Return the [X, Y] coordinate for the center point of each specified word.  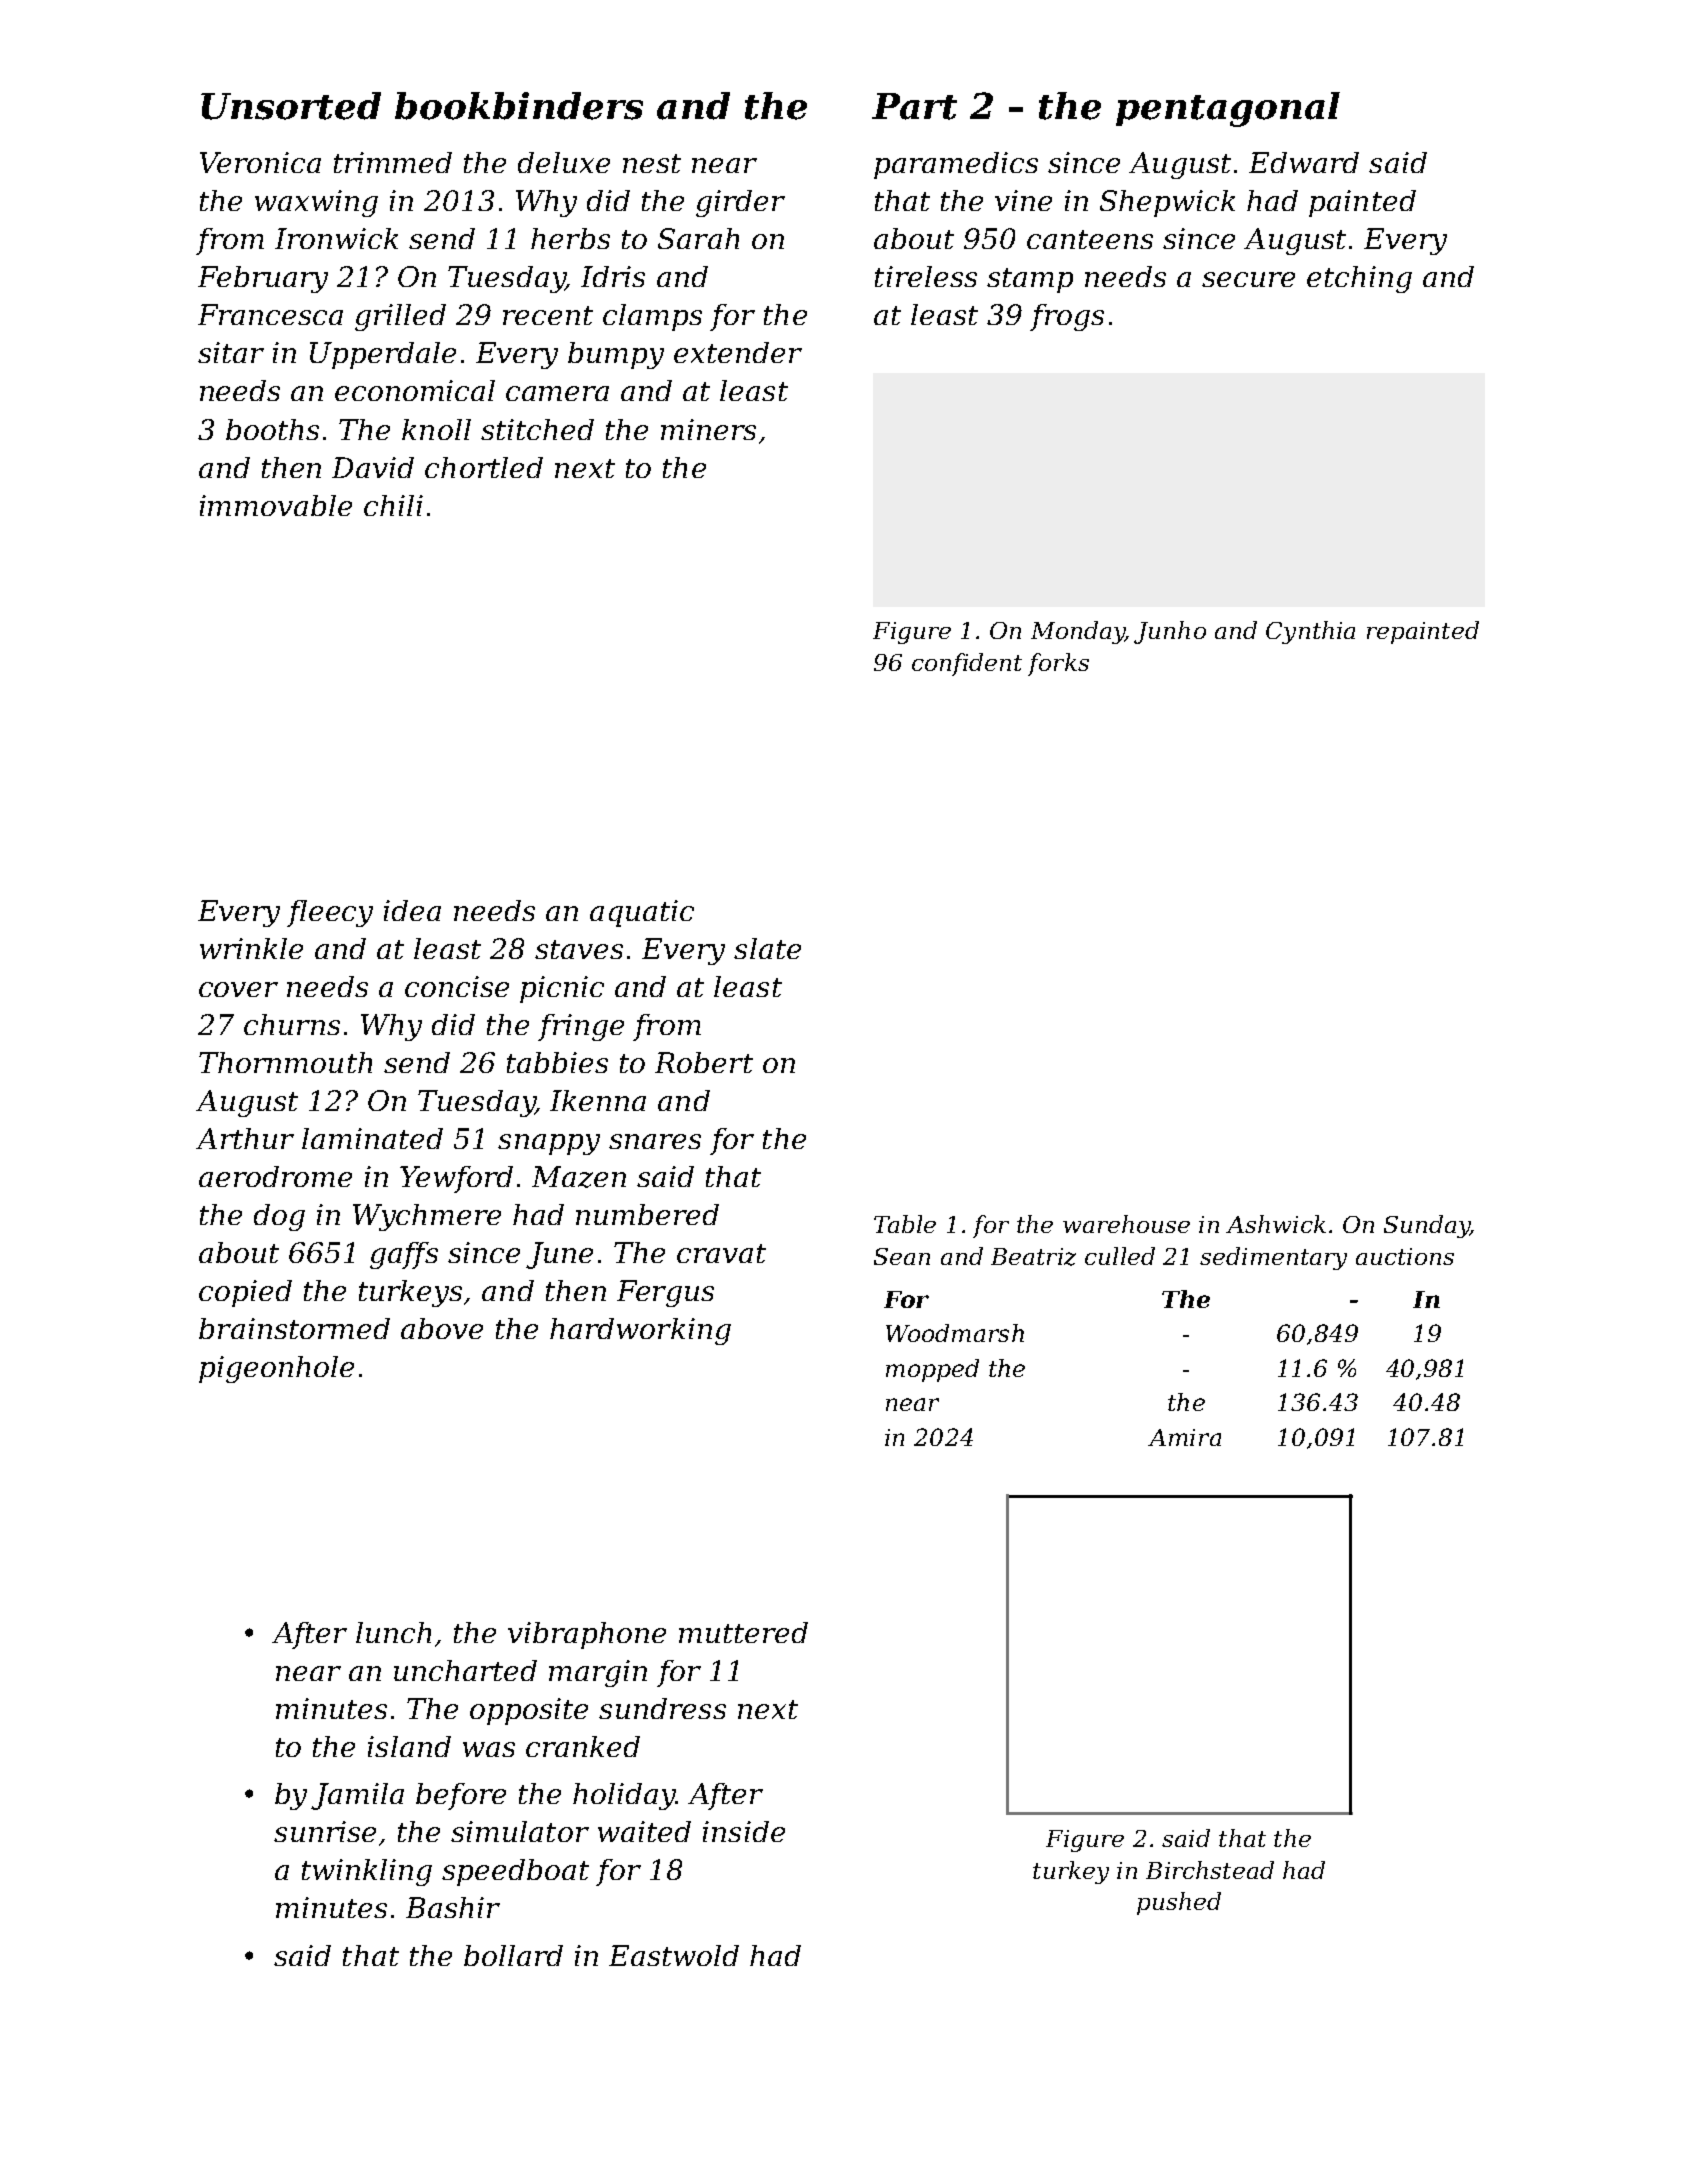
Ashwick [1276, 1224]
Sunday [1427, 1226]
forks [1058, 664]
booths [272, 429]
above [442, 1328]
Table [905, 1224]
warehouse [1126, 1224]
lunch [393, 1632]
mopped [932, 1370]
